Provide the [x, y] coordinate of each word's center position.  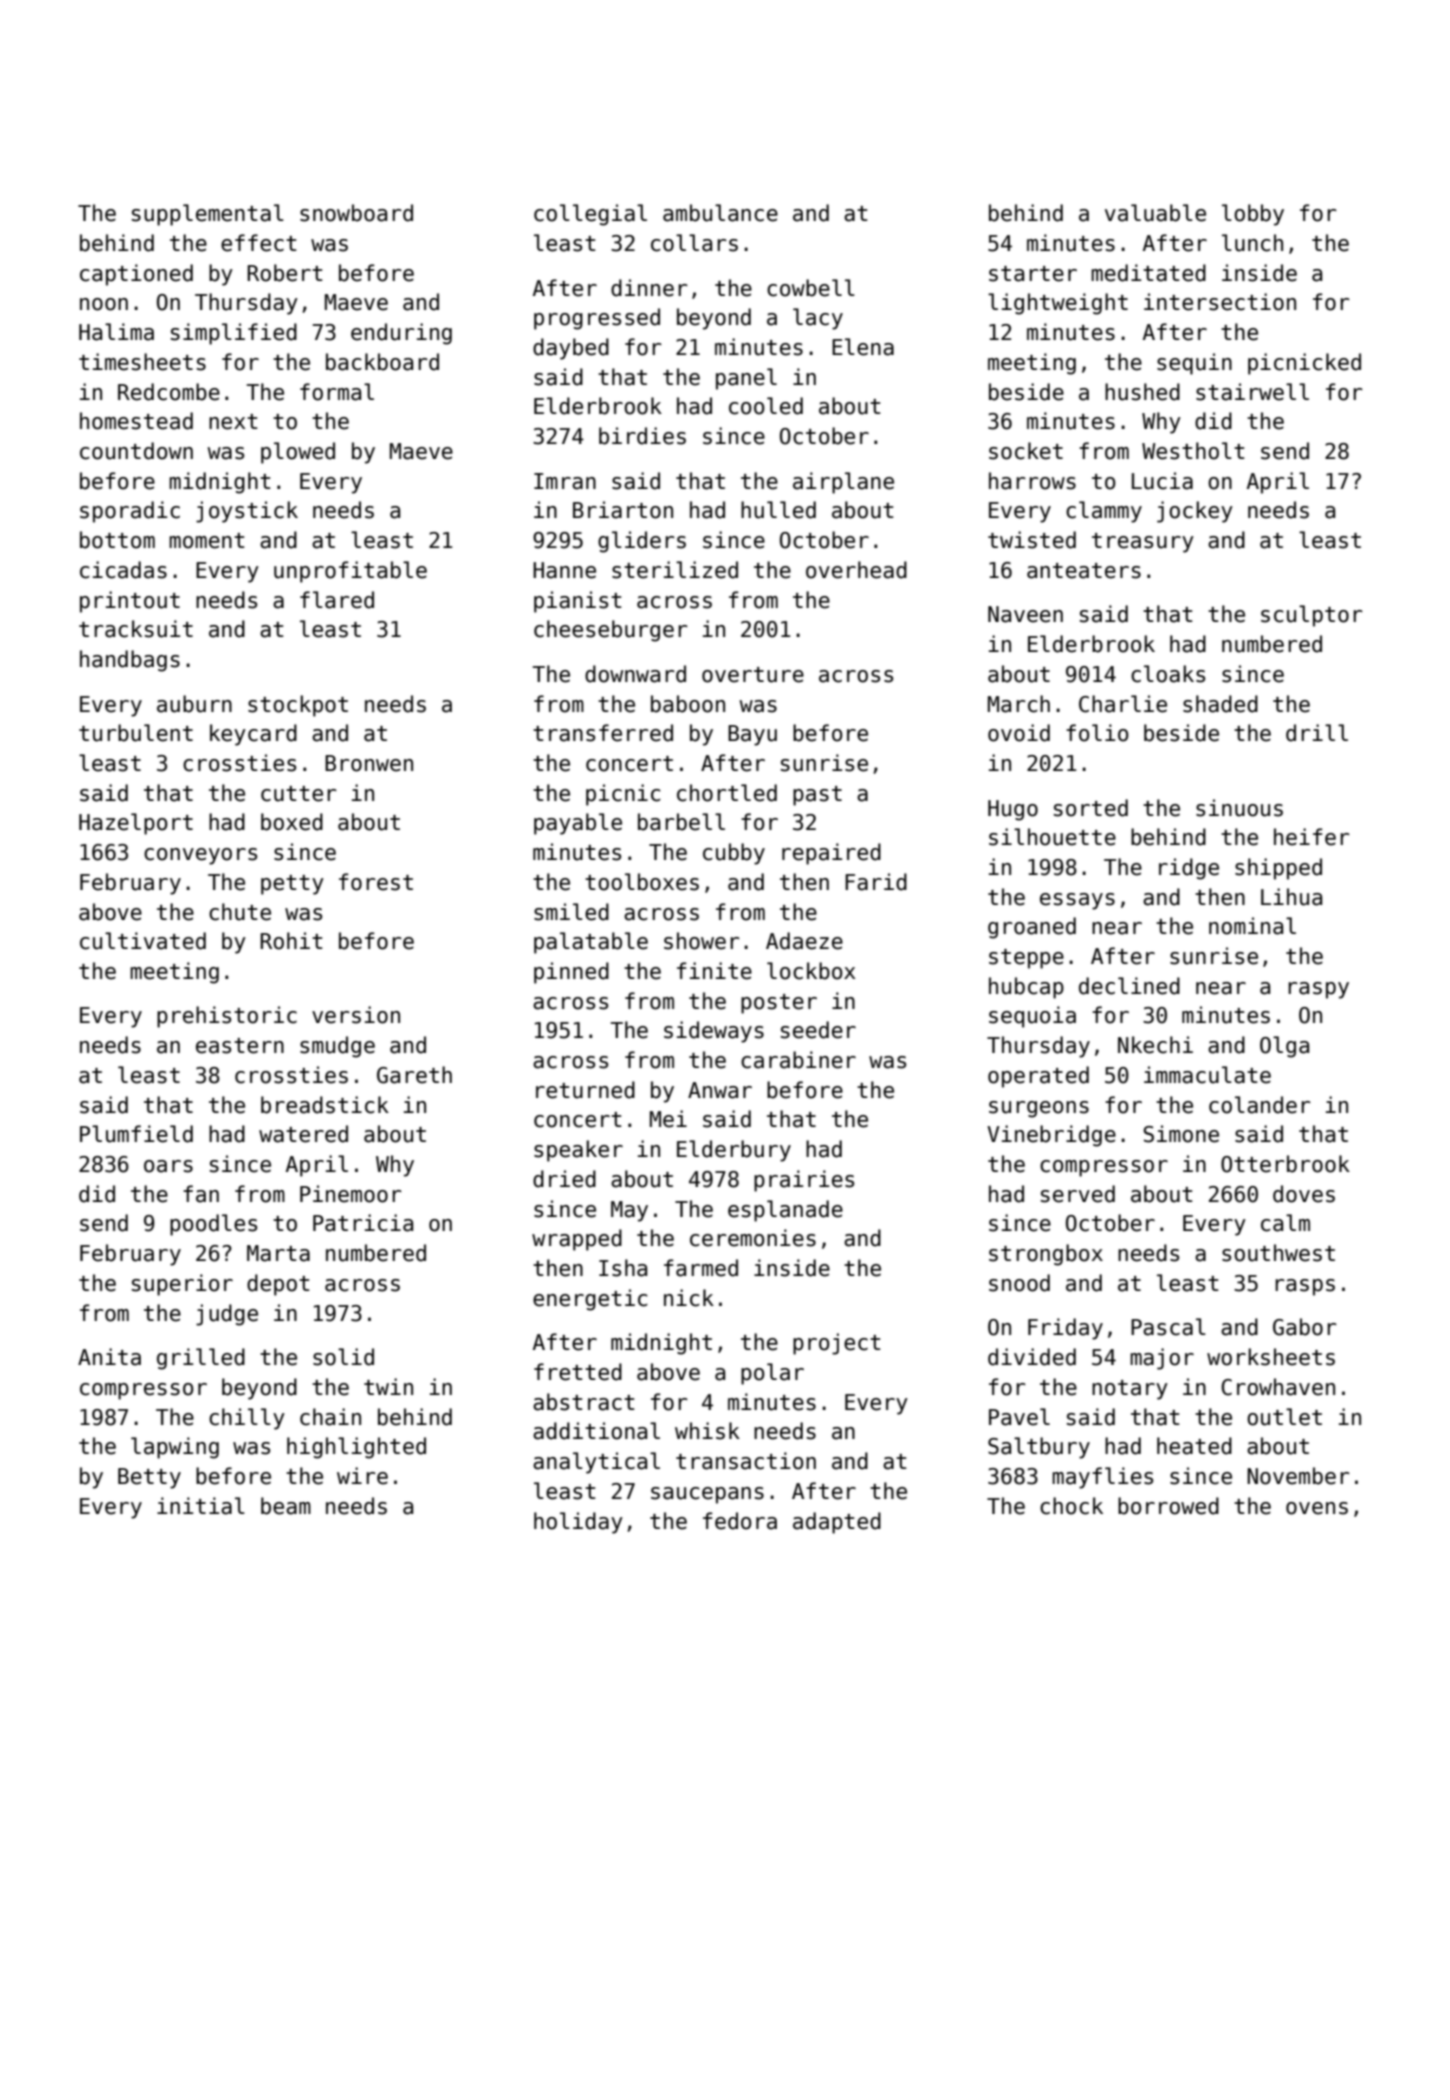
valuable [1155, 213]
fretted [578, 1372]
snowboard [356, 213]
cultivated [143, 941]
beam [286, 1506]
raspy [1318, 990]
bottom [117, 540]
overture [753, 675]
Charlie [1123, 704]
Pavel [1019, 1417]
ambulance [720, 213]
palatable [591, 943]
